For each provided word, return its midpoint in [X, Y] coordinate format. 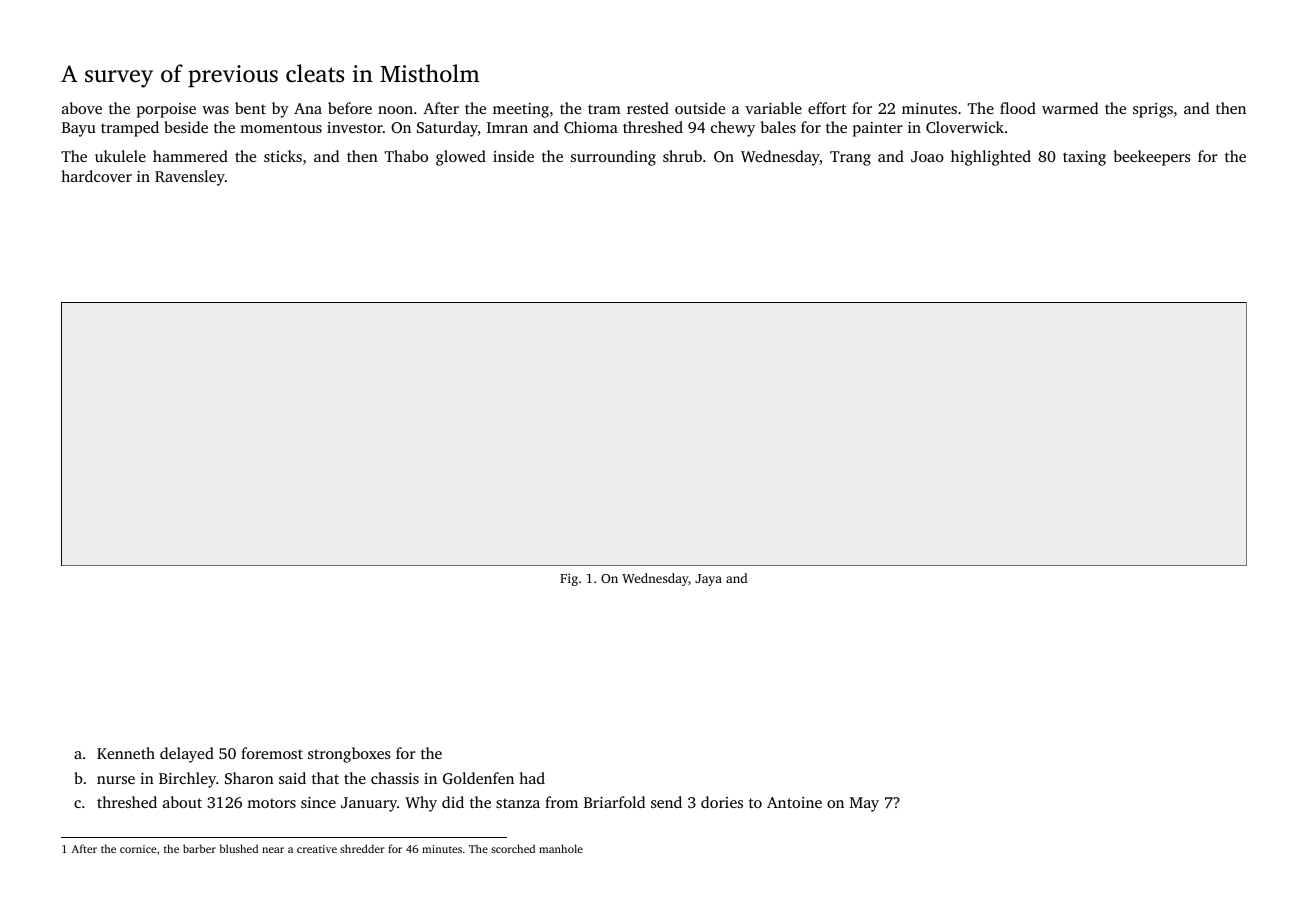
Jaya [708, 580]
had [532, 778]
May [864, 804]
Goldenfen [478, 778]
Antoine [794, 802]
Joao [927, 156]
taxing [1084, 158]
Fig [569, 579]
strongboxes [349, 755]
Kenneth [126, 753]
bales [778, 127]
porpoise [166, 110]
